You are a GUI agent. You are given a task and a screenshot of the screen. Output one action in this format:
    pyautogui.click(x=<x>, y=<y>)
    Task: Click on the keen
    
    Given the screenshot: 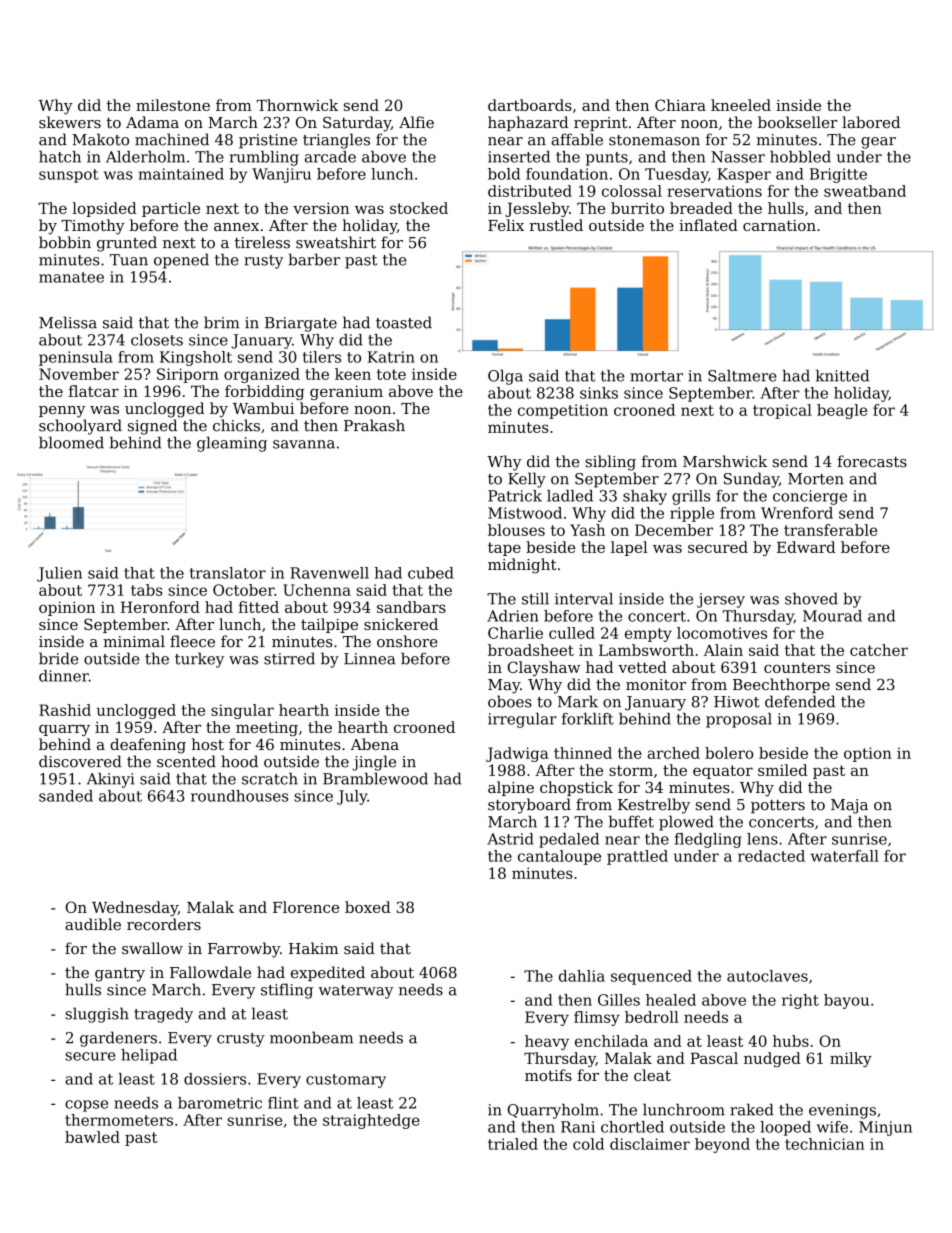 What is the action you would take?
    pyautogui.click(x=353, y=374)
